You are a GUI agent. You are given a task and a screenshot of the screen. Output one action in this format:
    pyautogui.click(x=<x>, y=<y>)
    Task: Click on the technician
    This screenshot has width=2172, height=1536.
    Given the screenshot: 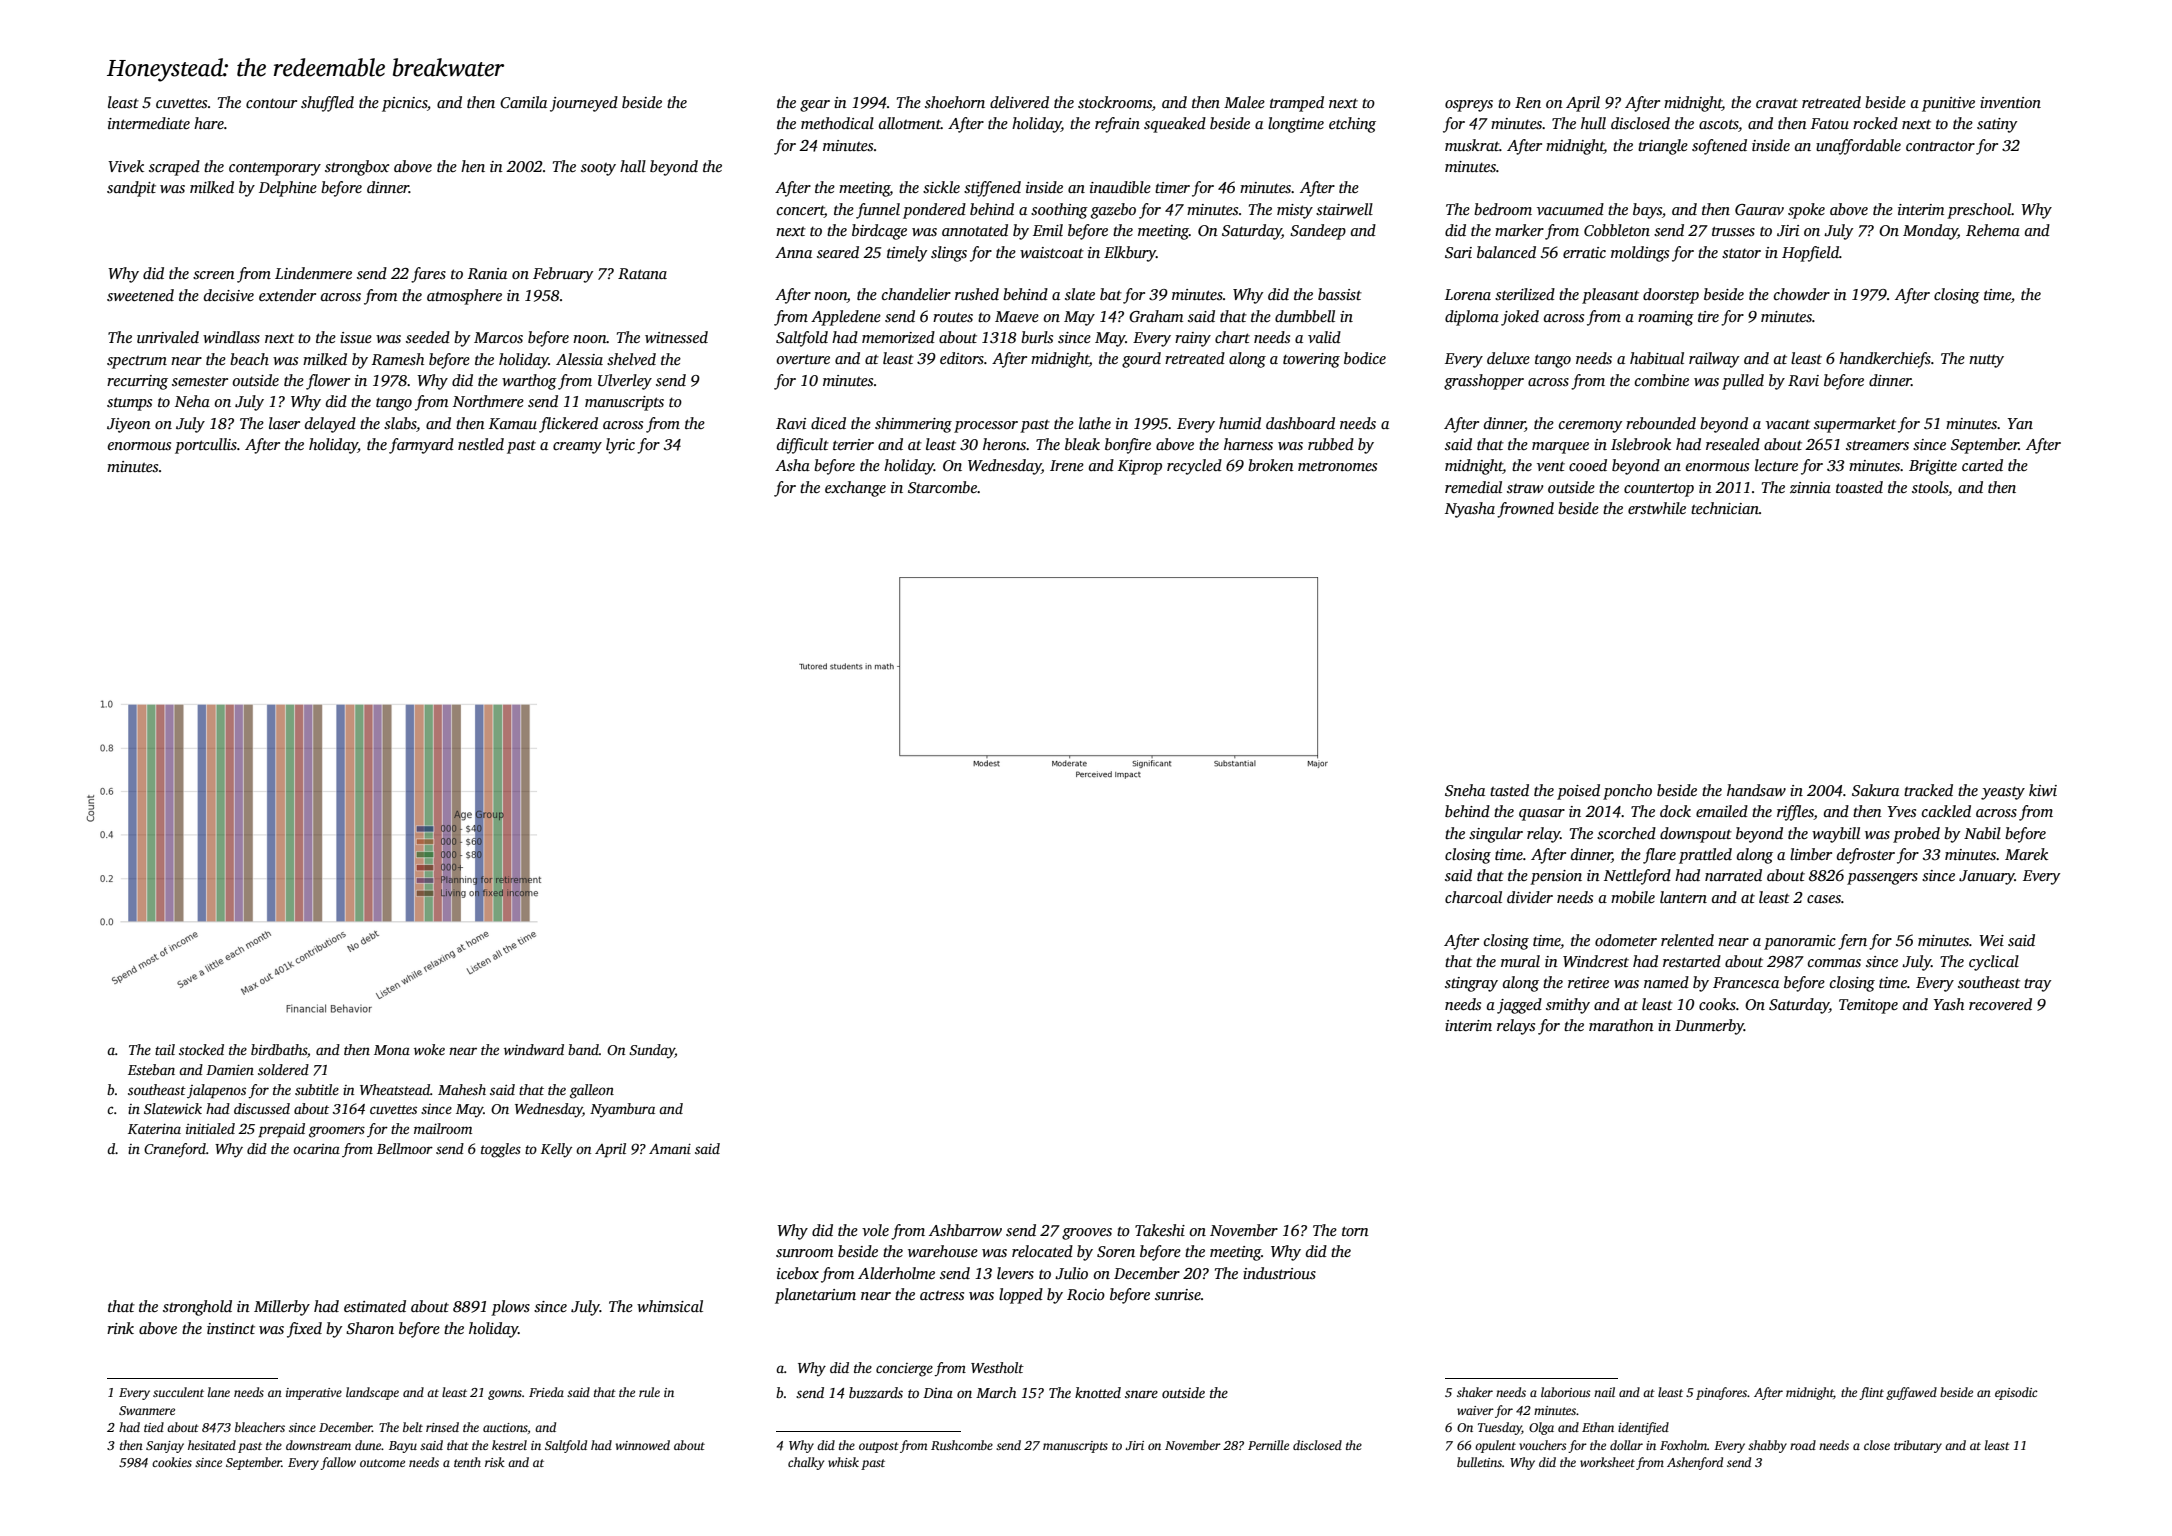 What is the action you would take?
    pyautogui.click(x=1725, y=508)
